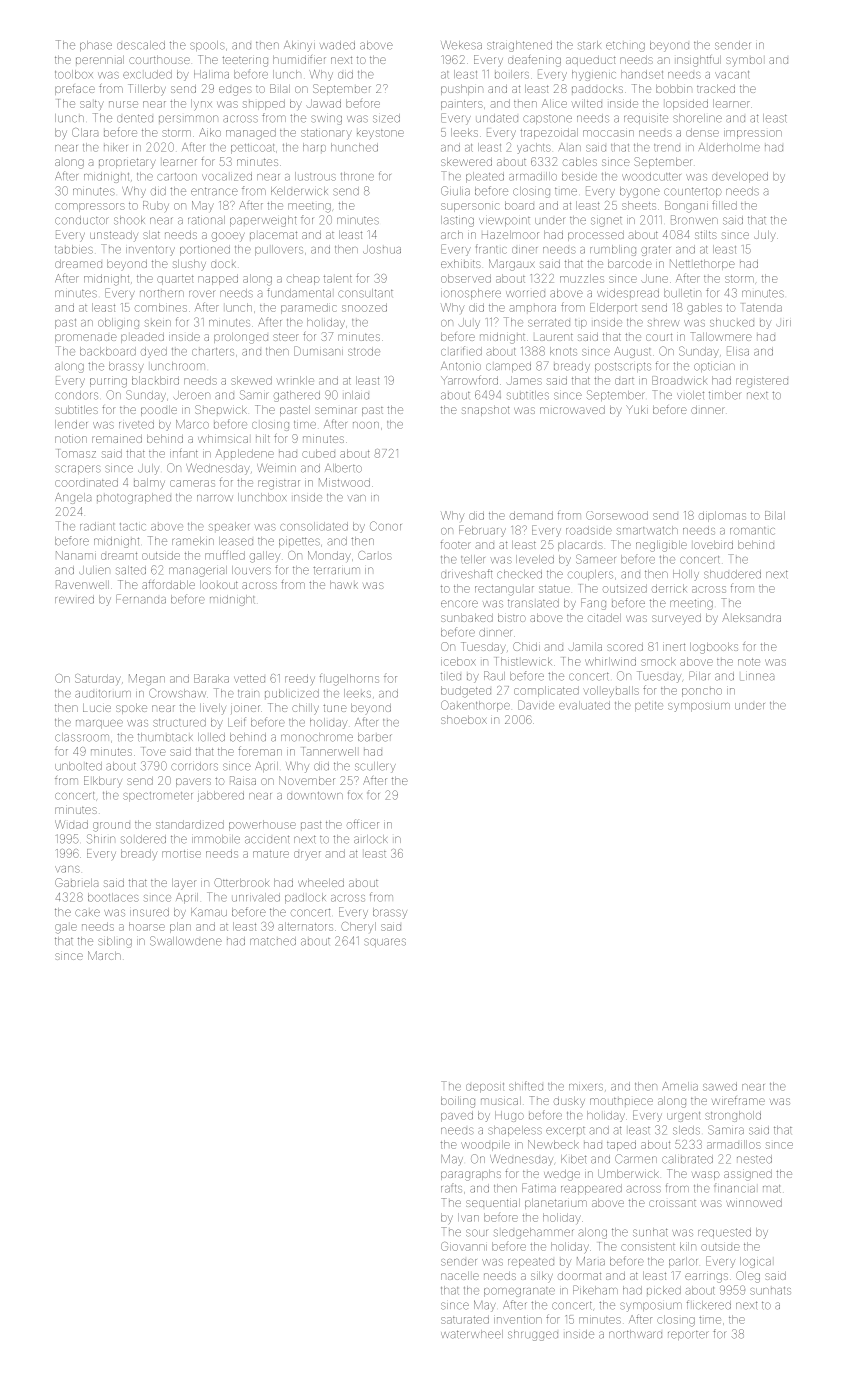 The image size is (849, 1400). What do you see at coordinates (461, 45) in the document?
I see `Wekesa` at bounding box center [461, 45].
